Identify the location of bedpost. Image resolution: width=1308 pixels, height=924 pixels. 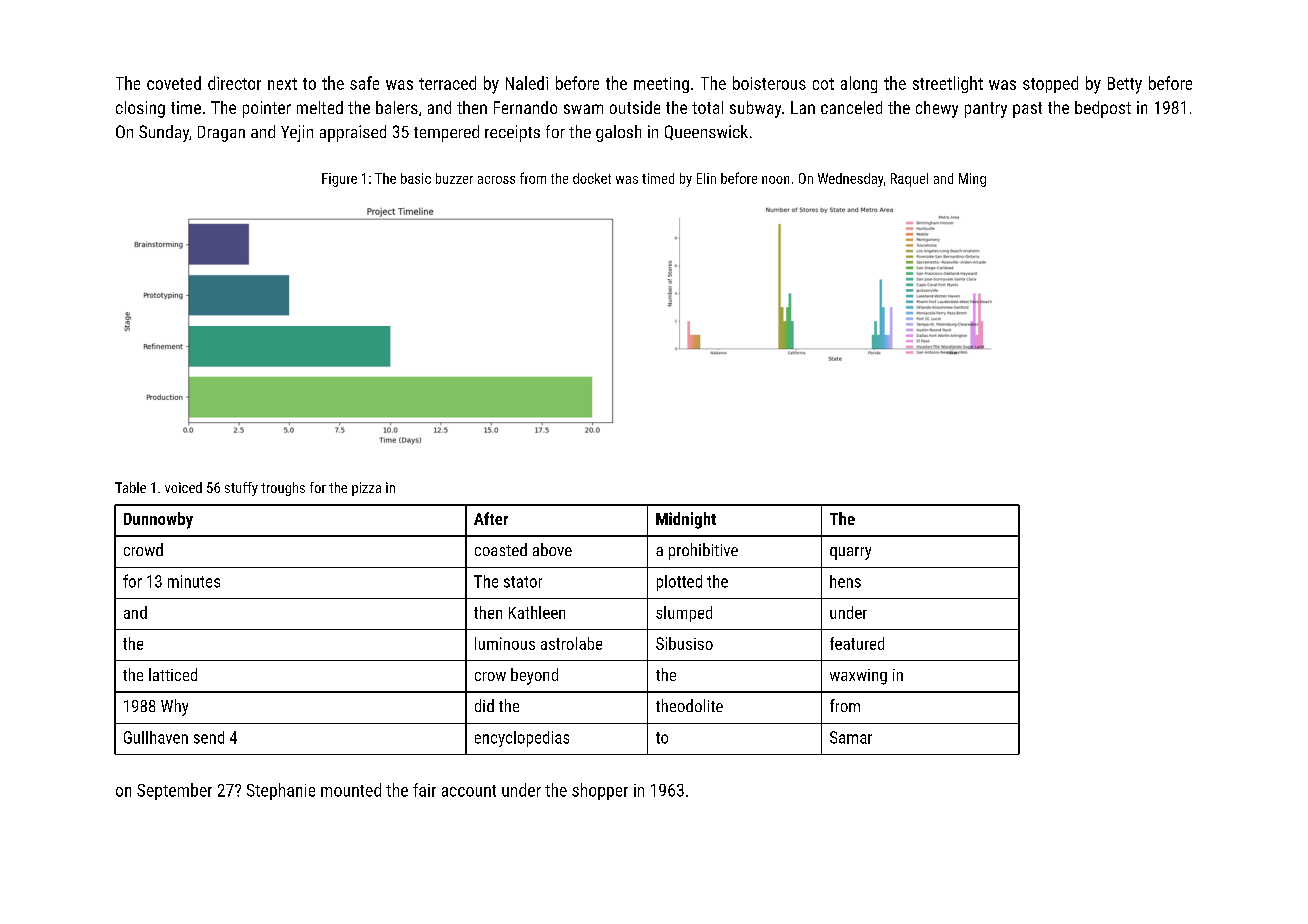
(1103, 109).
